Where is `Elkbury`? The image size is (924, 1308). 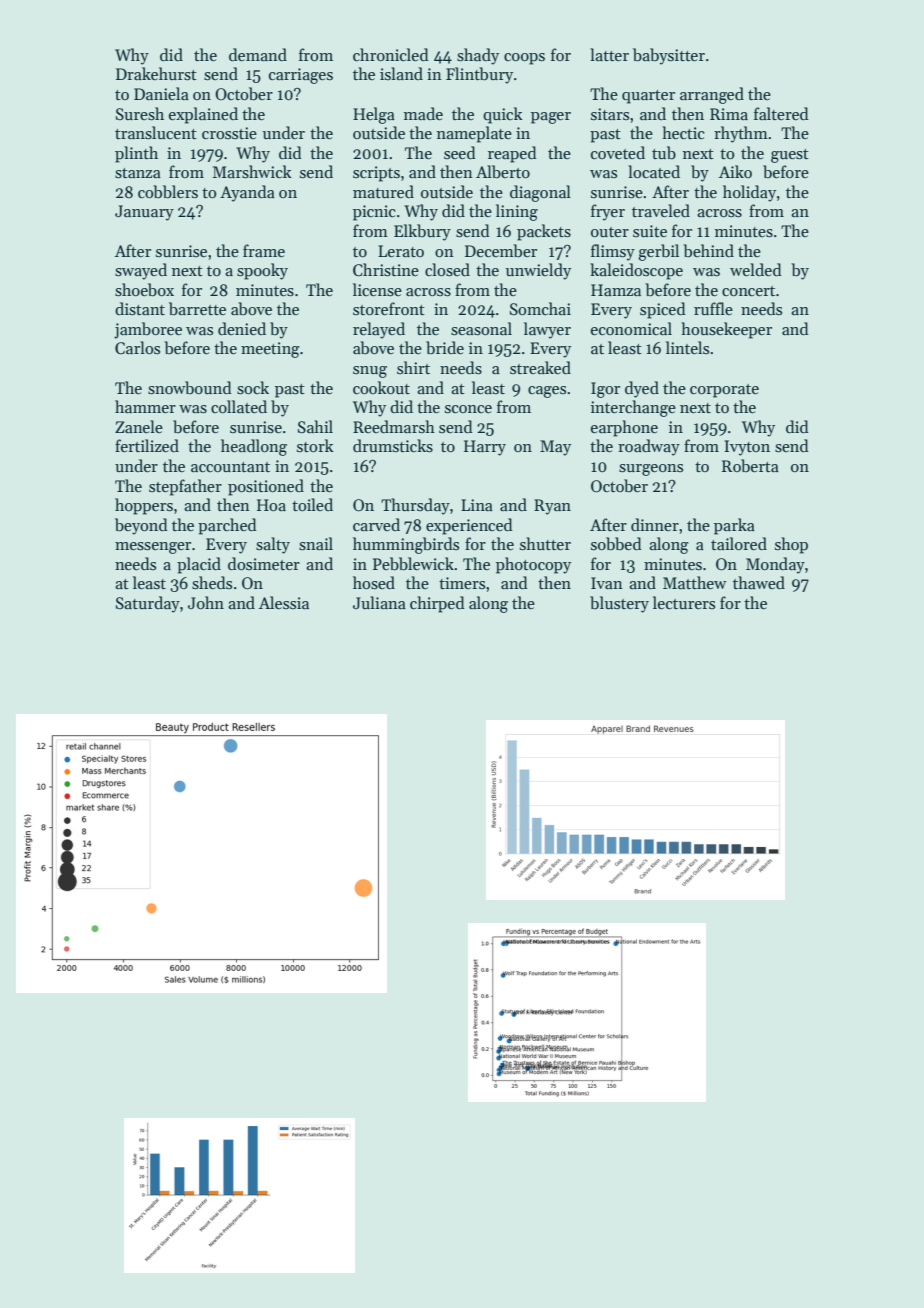
Elkbury is located at coordinates (422, 232).
